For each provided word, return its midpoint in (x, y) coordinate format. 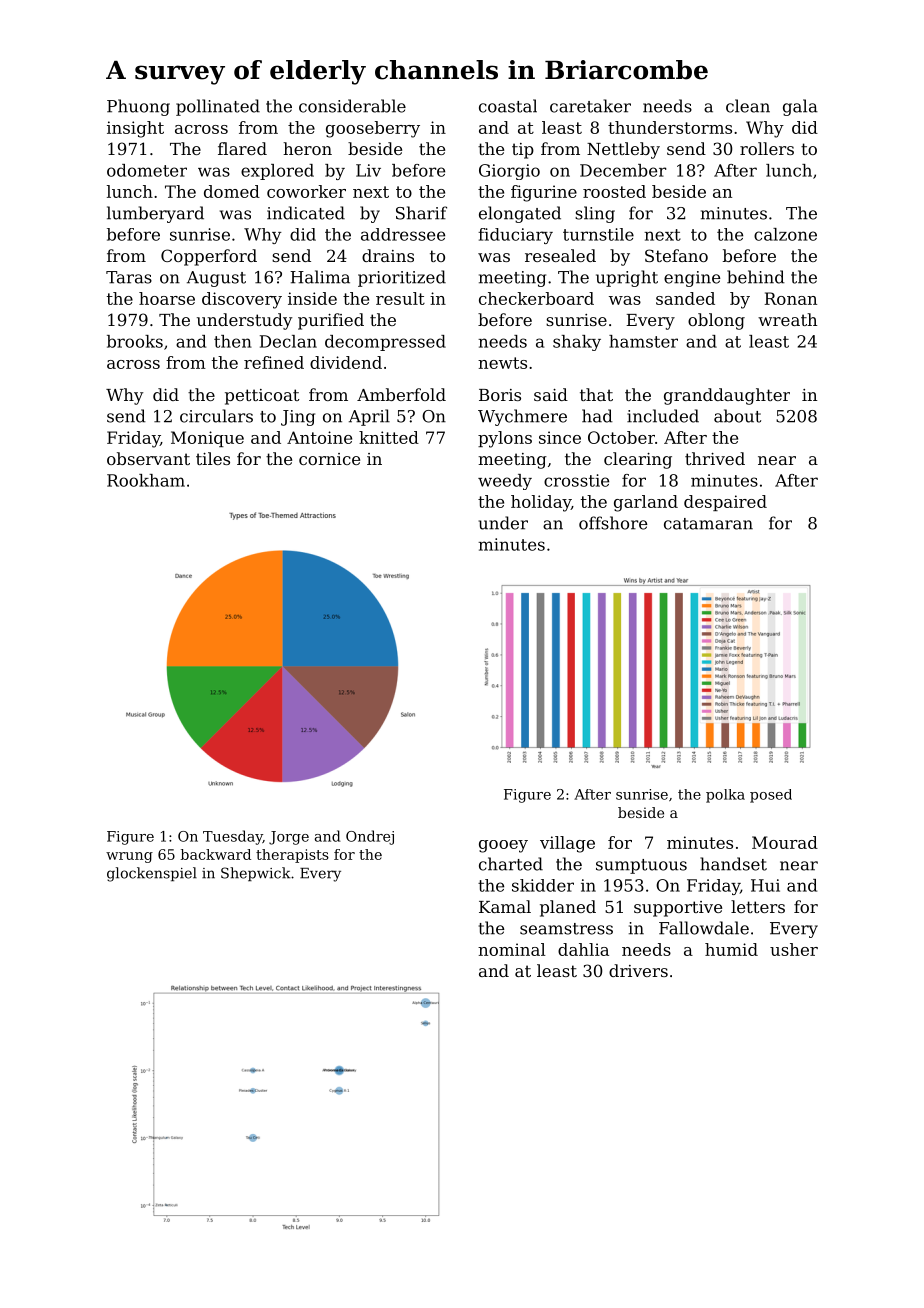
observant (148, 458)
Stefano (676, 255)
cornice (329, 459)
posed (771, 796)
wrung (129, 857)
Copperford (209, 257)
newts (502, 363)
